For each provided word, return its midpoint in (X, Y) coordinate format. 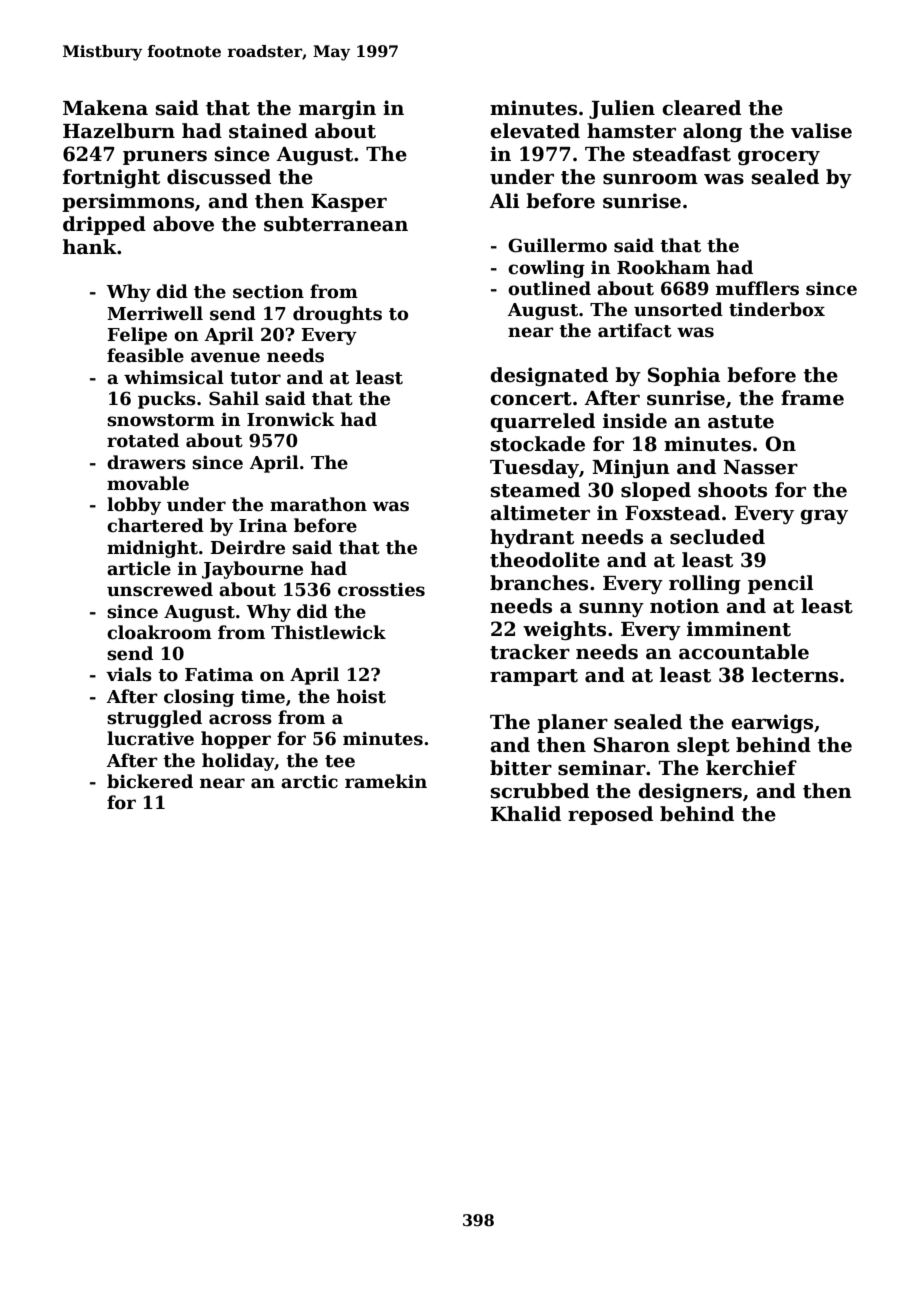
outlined (549, 288)
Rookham (663, 267)
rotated (143, 440)
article (139, 568)
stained (268, 131)
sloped (656, 491)
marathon (318, 504)
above (183, 224)
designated (549, 376)
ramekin (386, 781)
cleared (701, 108)
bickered (150, 781)
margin (337, 109)
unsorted (678, 309)
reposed (610, 815)
